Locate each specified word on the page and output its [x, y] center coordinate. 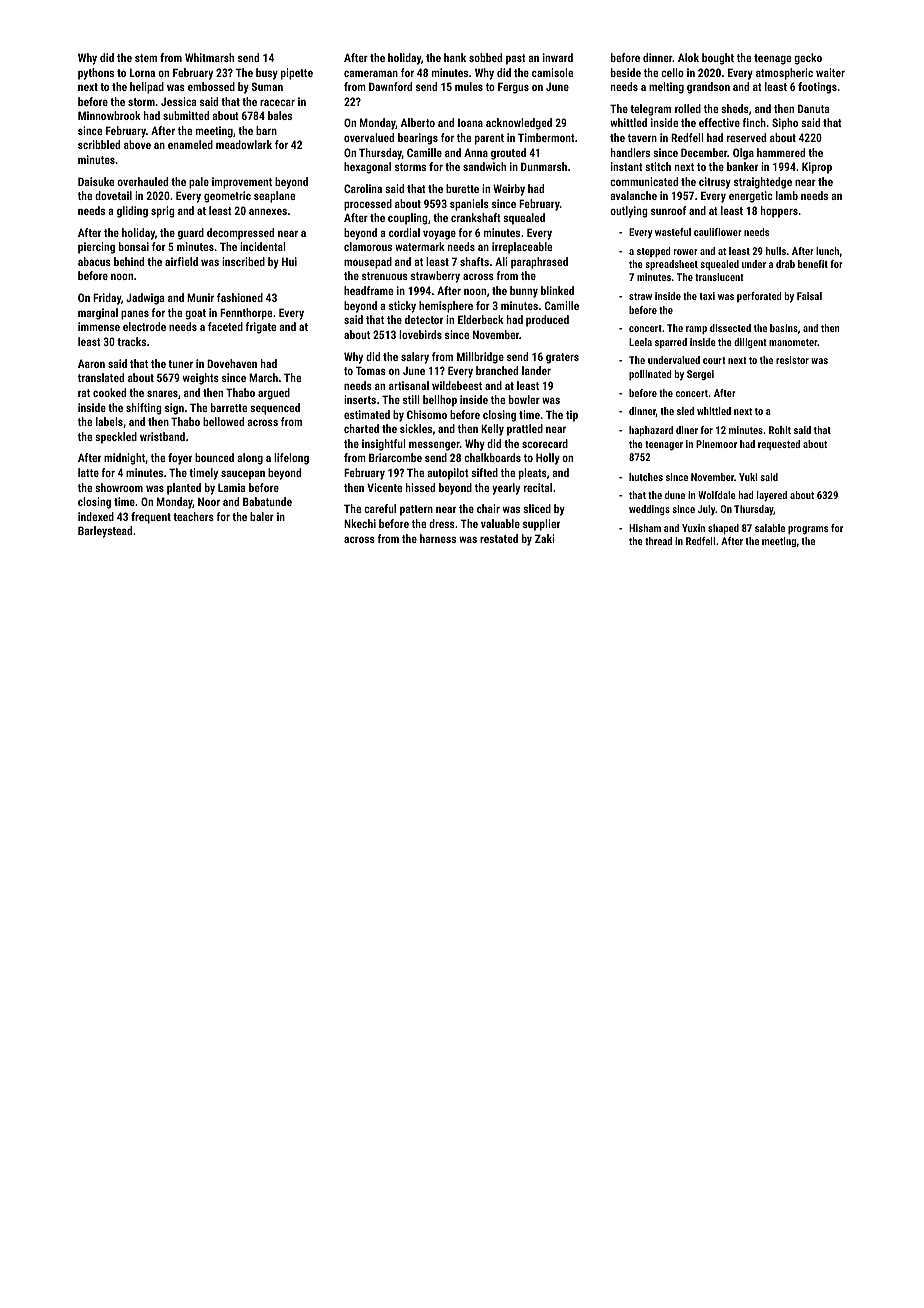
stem [146, 58]
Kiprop [817, 168]
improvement [242, 183]
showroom [119, 487]
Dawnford [390, 86]
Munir [200, 297]
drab [785, 264]
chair [488, 508]
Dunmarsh [544, 166]
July [706, 510]
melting [666, 88]
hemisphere [446, 307]
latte [88, 472]
